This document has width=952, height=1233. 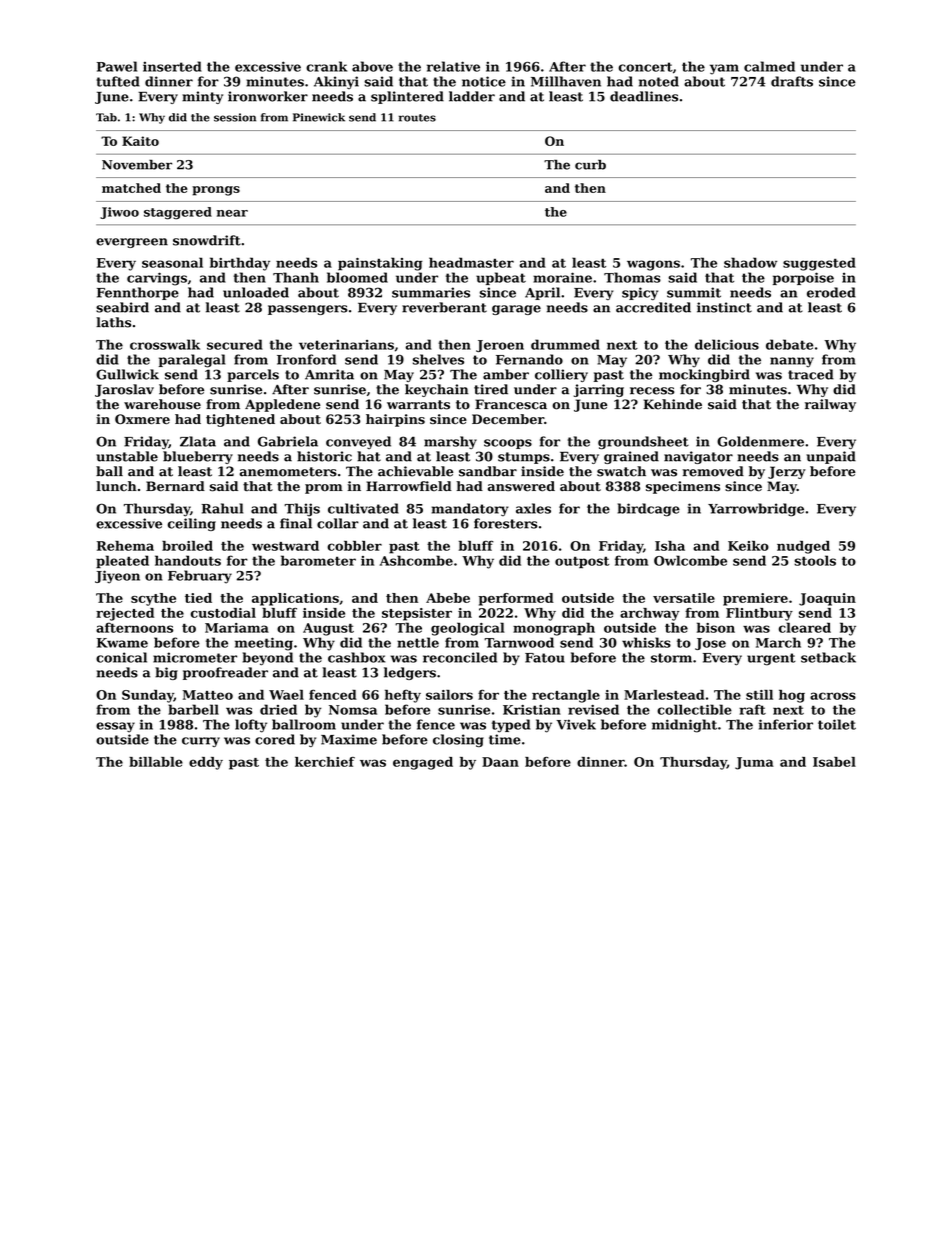 What do you see at coordinates (117, 577) in the document?
I see `Jiyeon` at bounding box center [117, 577].
